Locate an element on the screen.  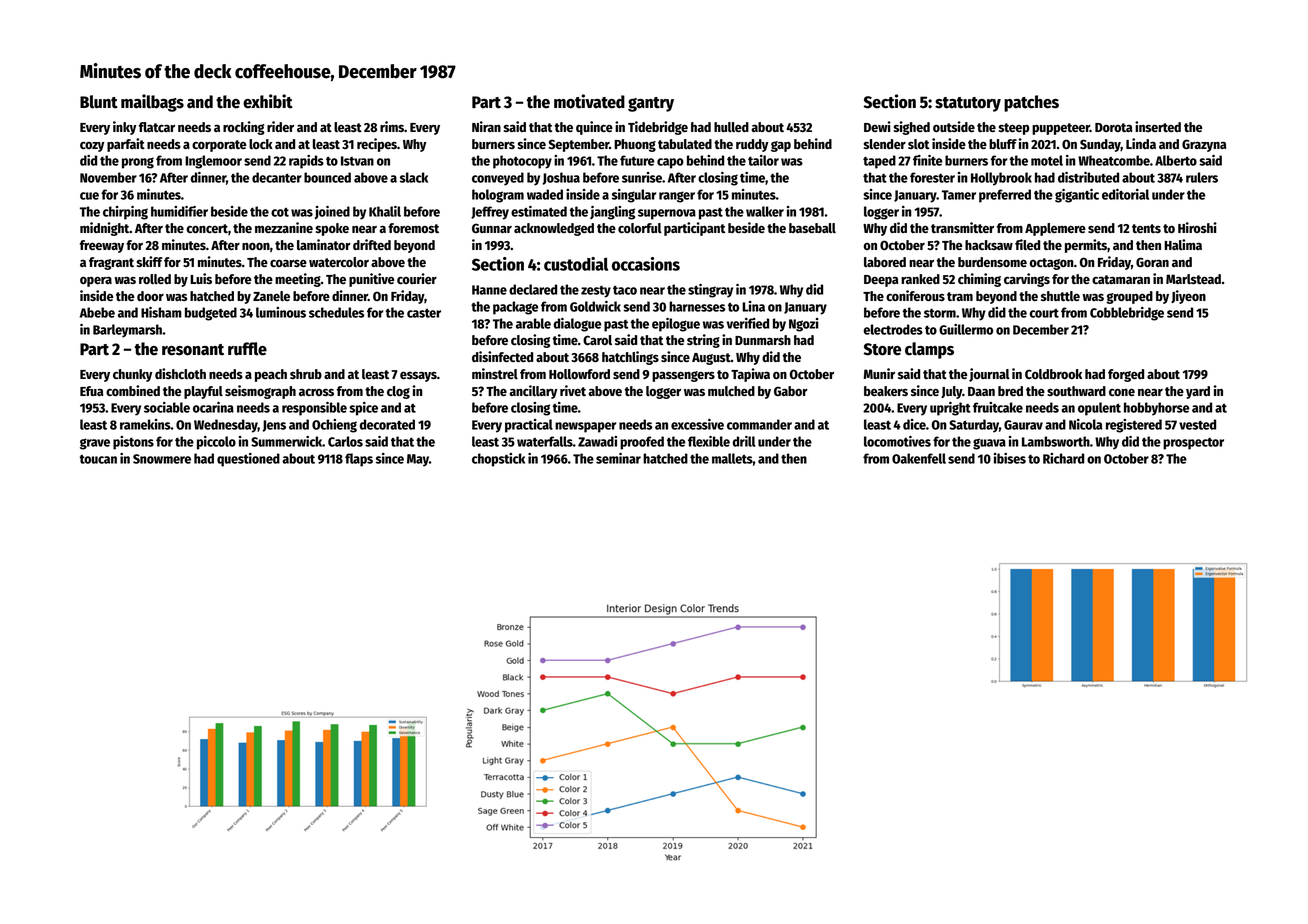
rider is located at coordinates (280, 126).
